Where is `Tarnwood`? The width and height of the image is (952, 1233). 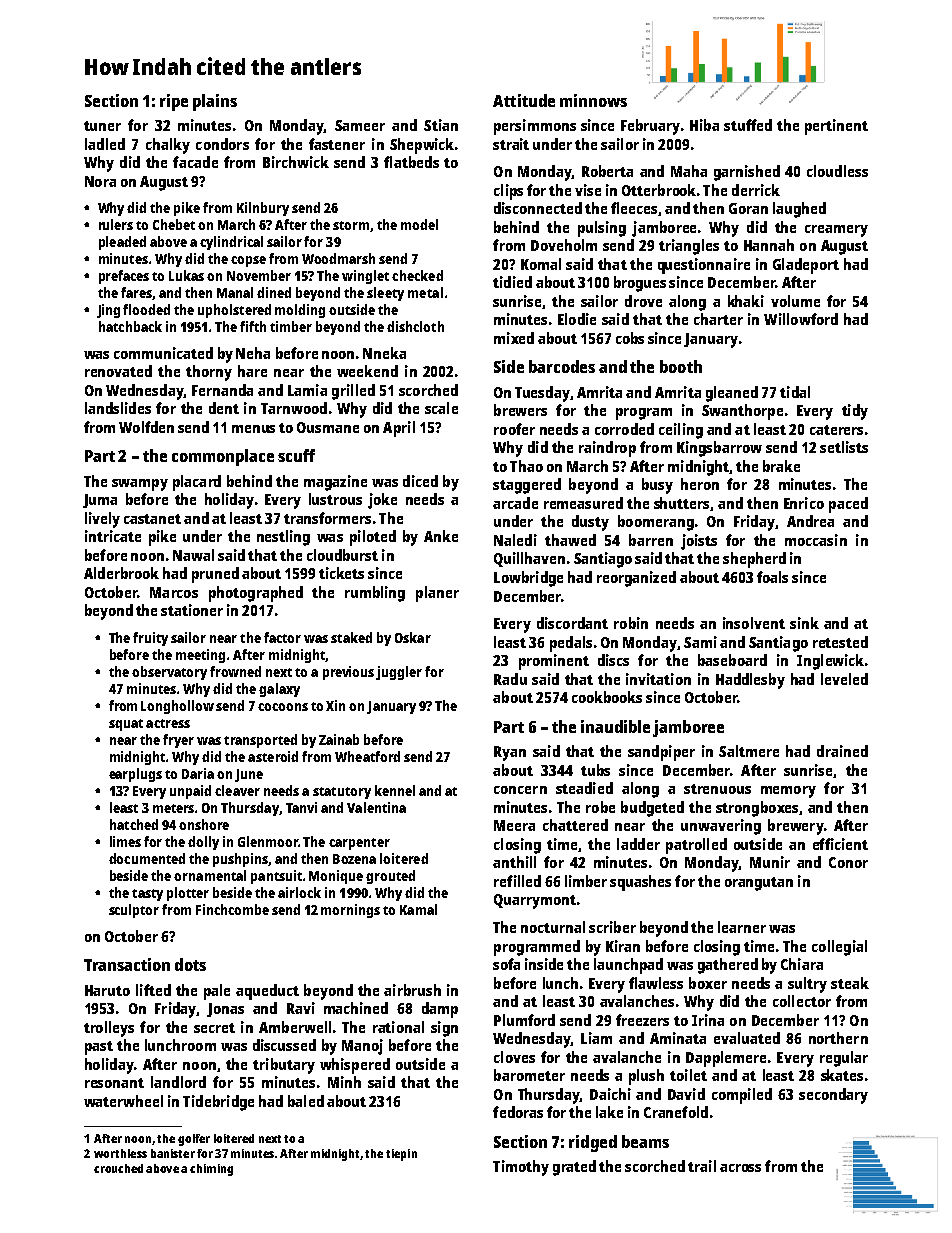 Tarnwood is located at coordinates (294, 408).
